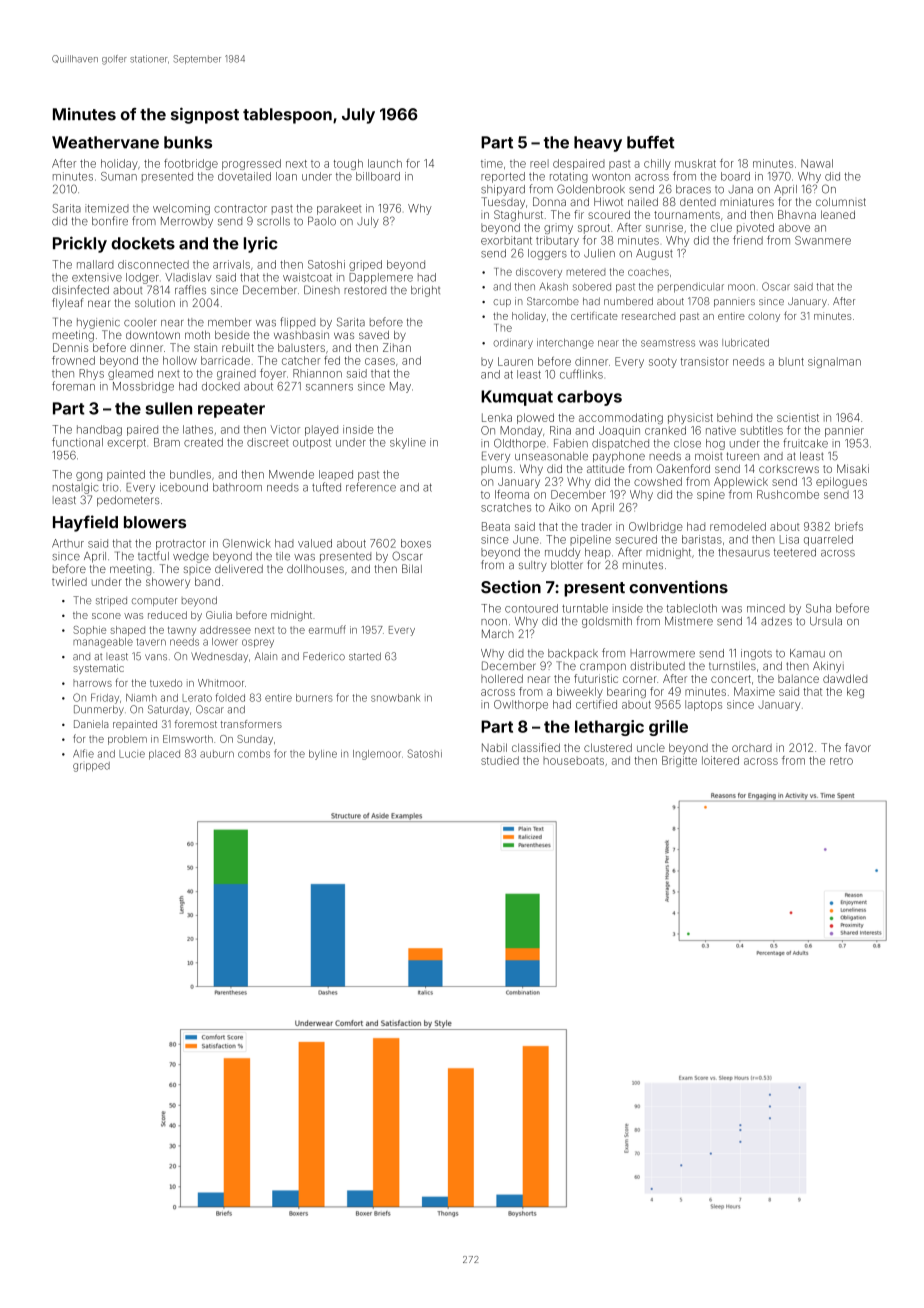  What do you see at coordinates (230, 697) in the screenshot?
I see `folded` at bounding box center [230, 697].
